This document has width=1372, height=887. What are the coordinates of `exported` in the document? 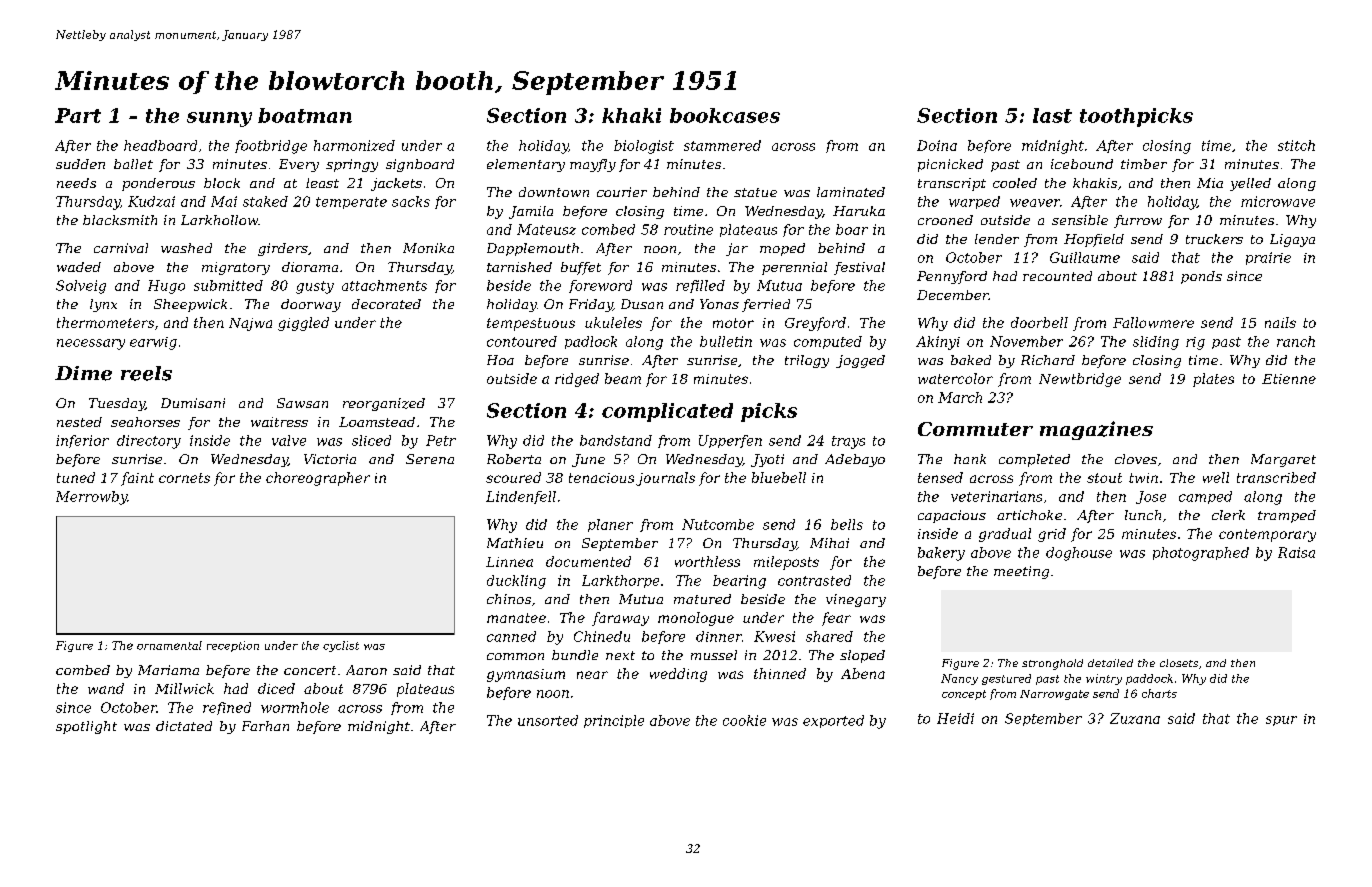 It's located at (833, 721).
